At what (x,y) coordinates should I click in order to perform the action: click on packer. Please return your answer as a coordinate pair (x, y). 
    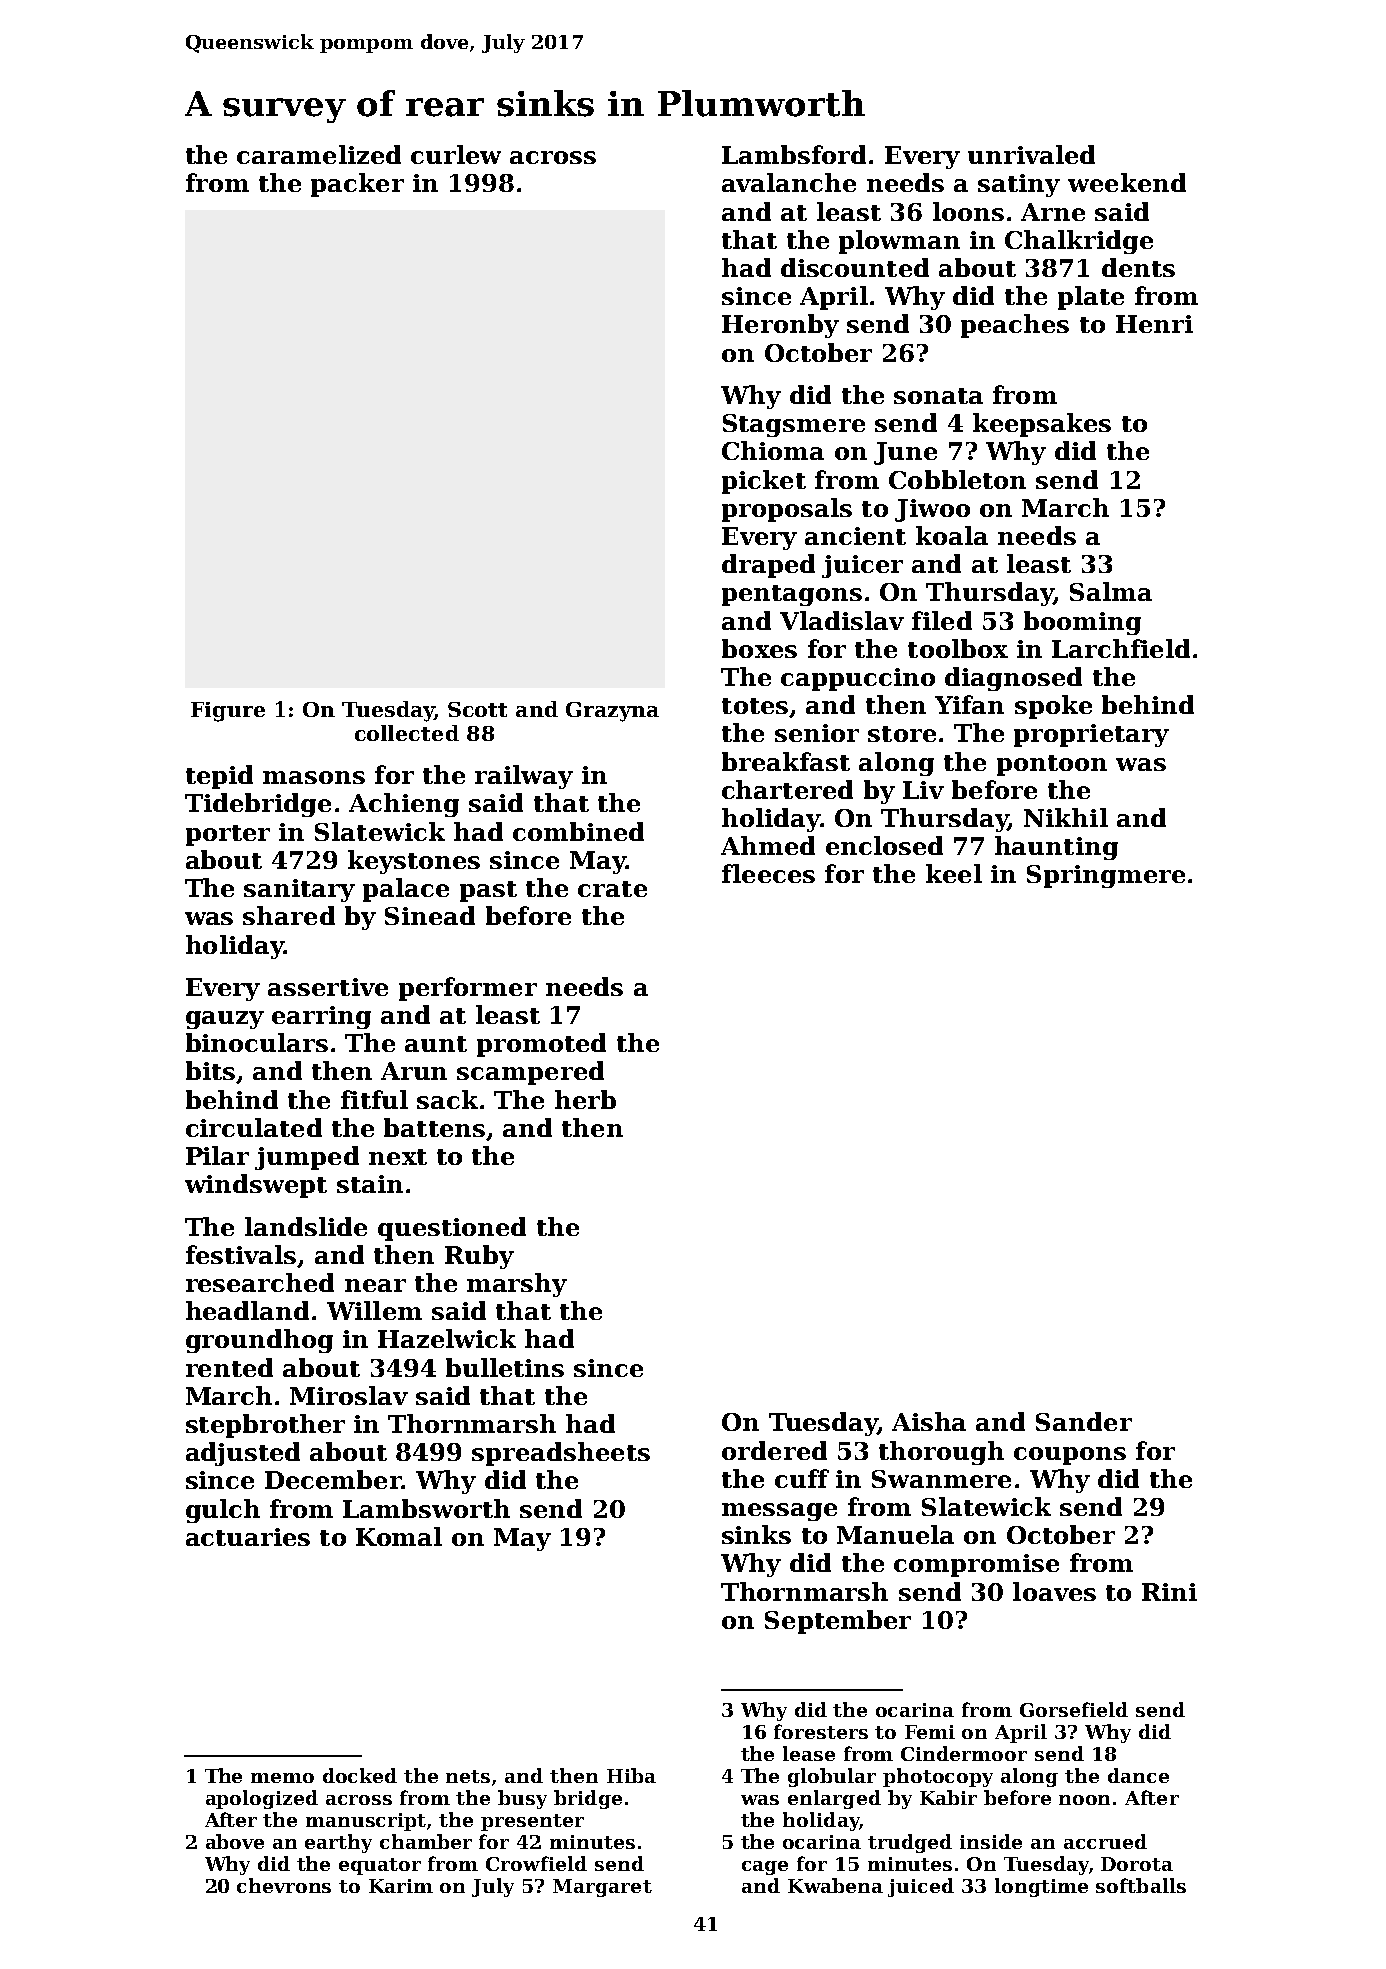
    Looking at the image, I should click on (357, 185).
